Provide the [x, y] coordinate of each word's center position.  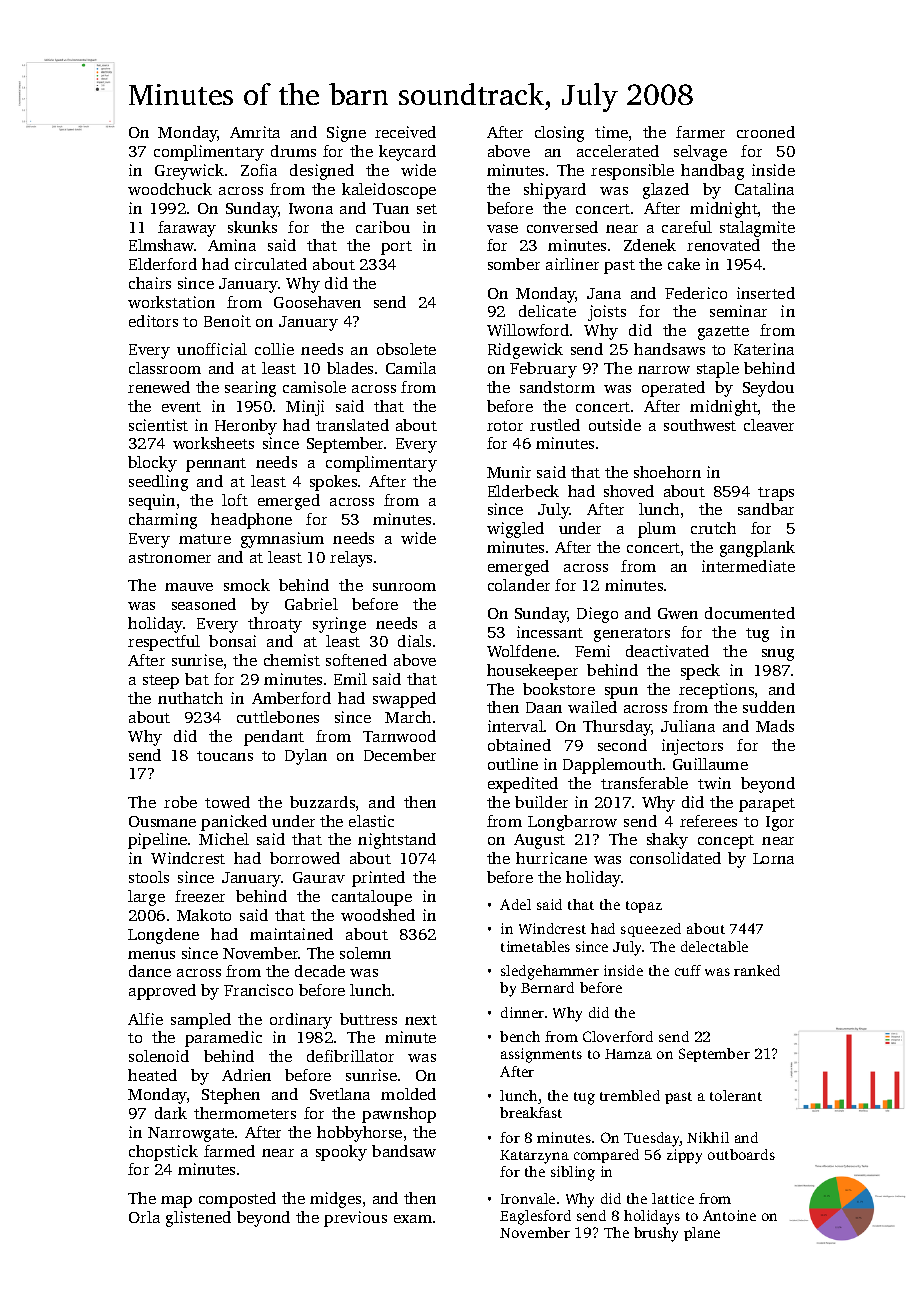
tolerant [736, 1095]
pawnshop [399, 1115]
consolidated [675, 858]
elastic [371, 821]
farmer [700, 132]
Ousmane [162, 821]
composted [237, 1200]
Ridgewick [525, 351]
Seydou [768, 389]
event [181, 407]
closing [559, 134]
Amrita [255, 132]
